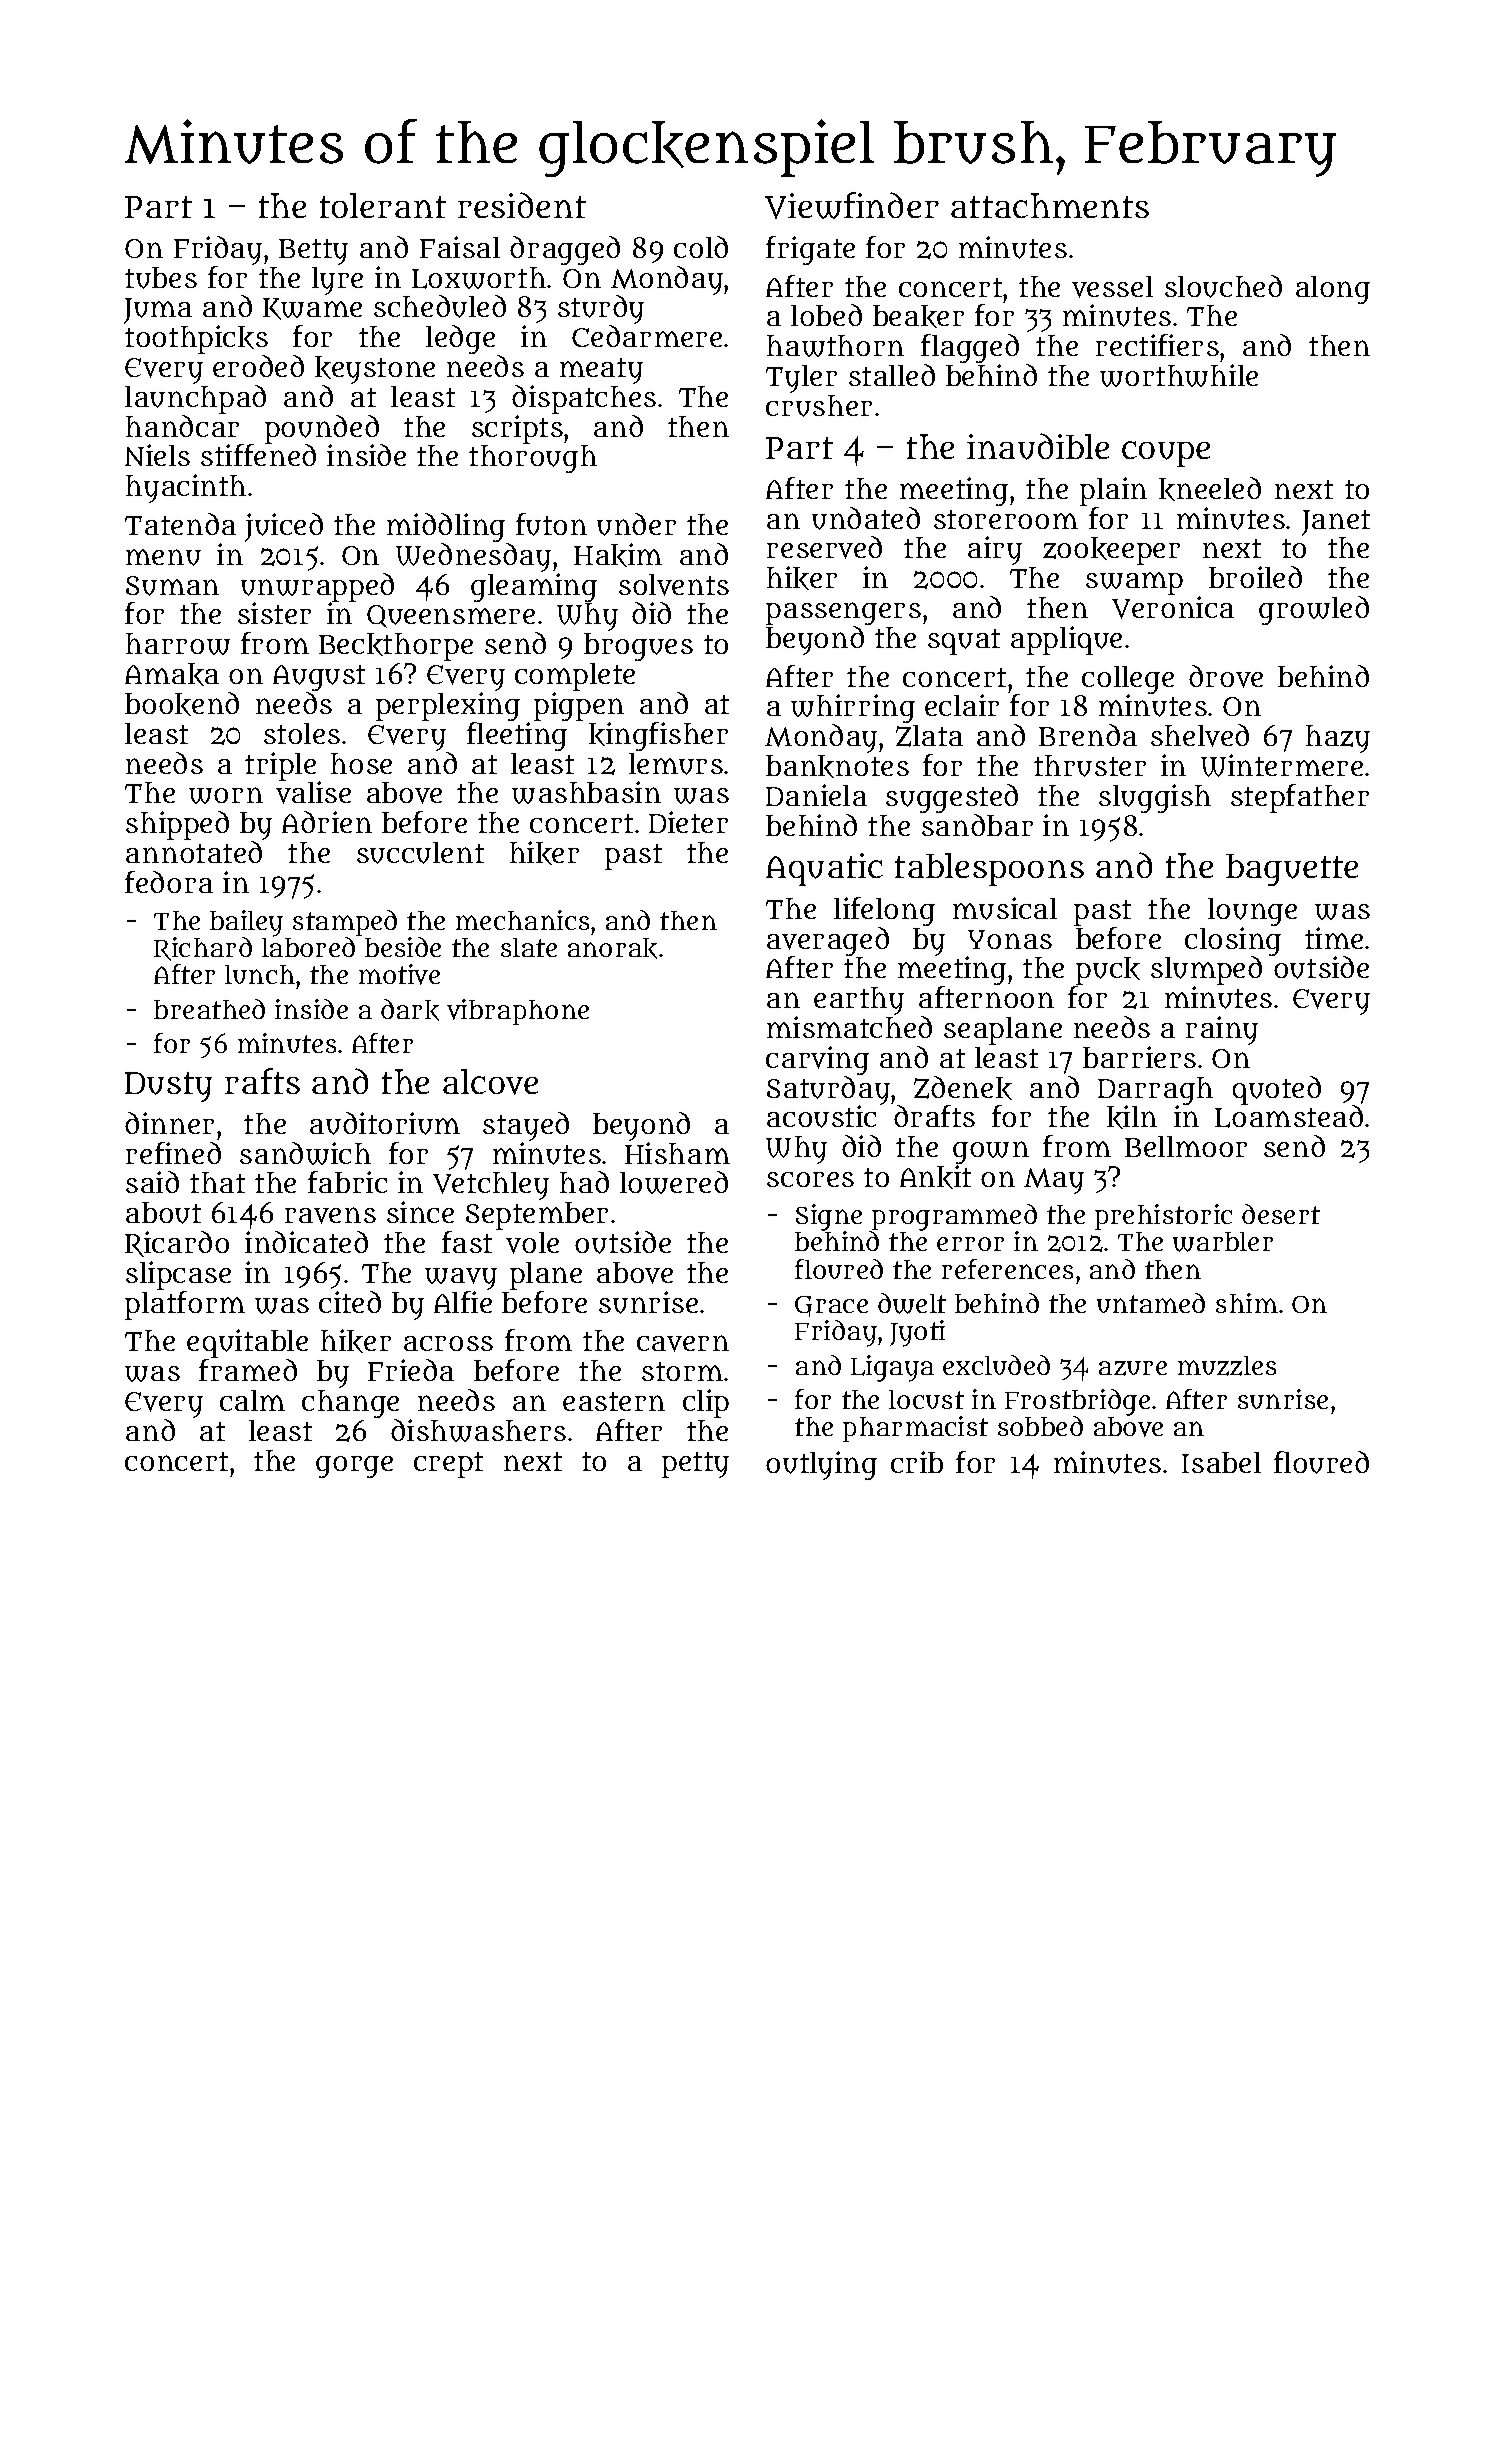  What do you see at coordinates (385, 1123) in the screenshot?
I see `auditorium` at bounding box center [385, 1123].
